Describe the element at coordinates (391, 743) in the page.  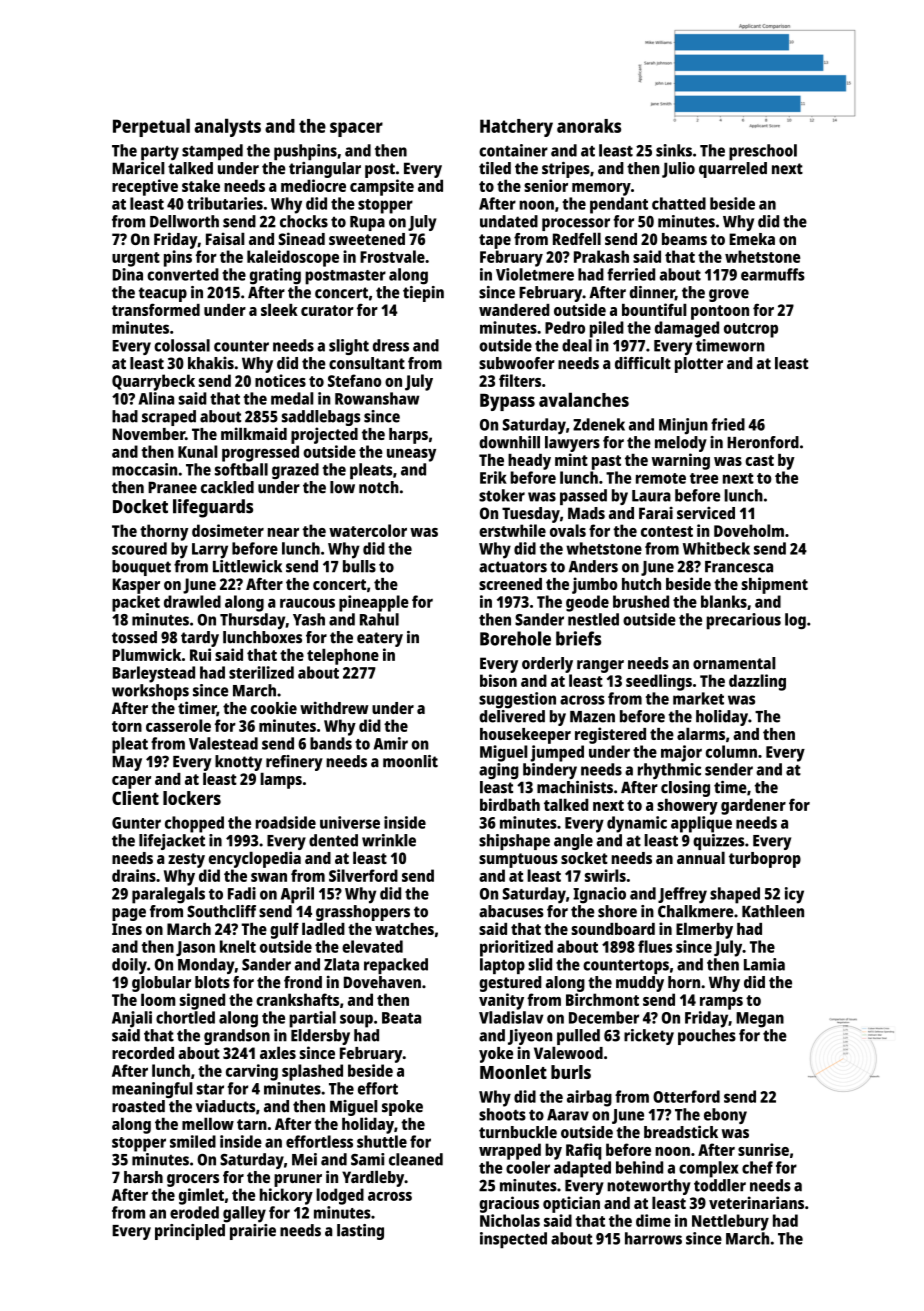
I see `Amir` at that location.
